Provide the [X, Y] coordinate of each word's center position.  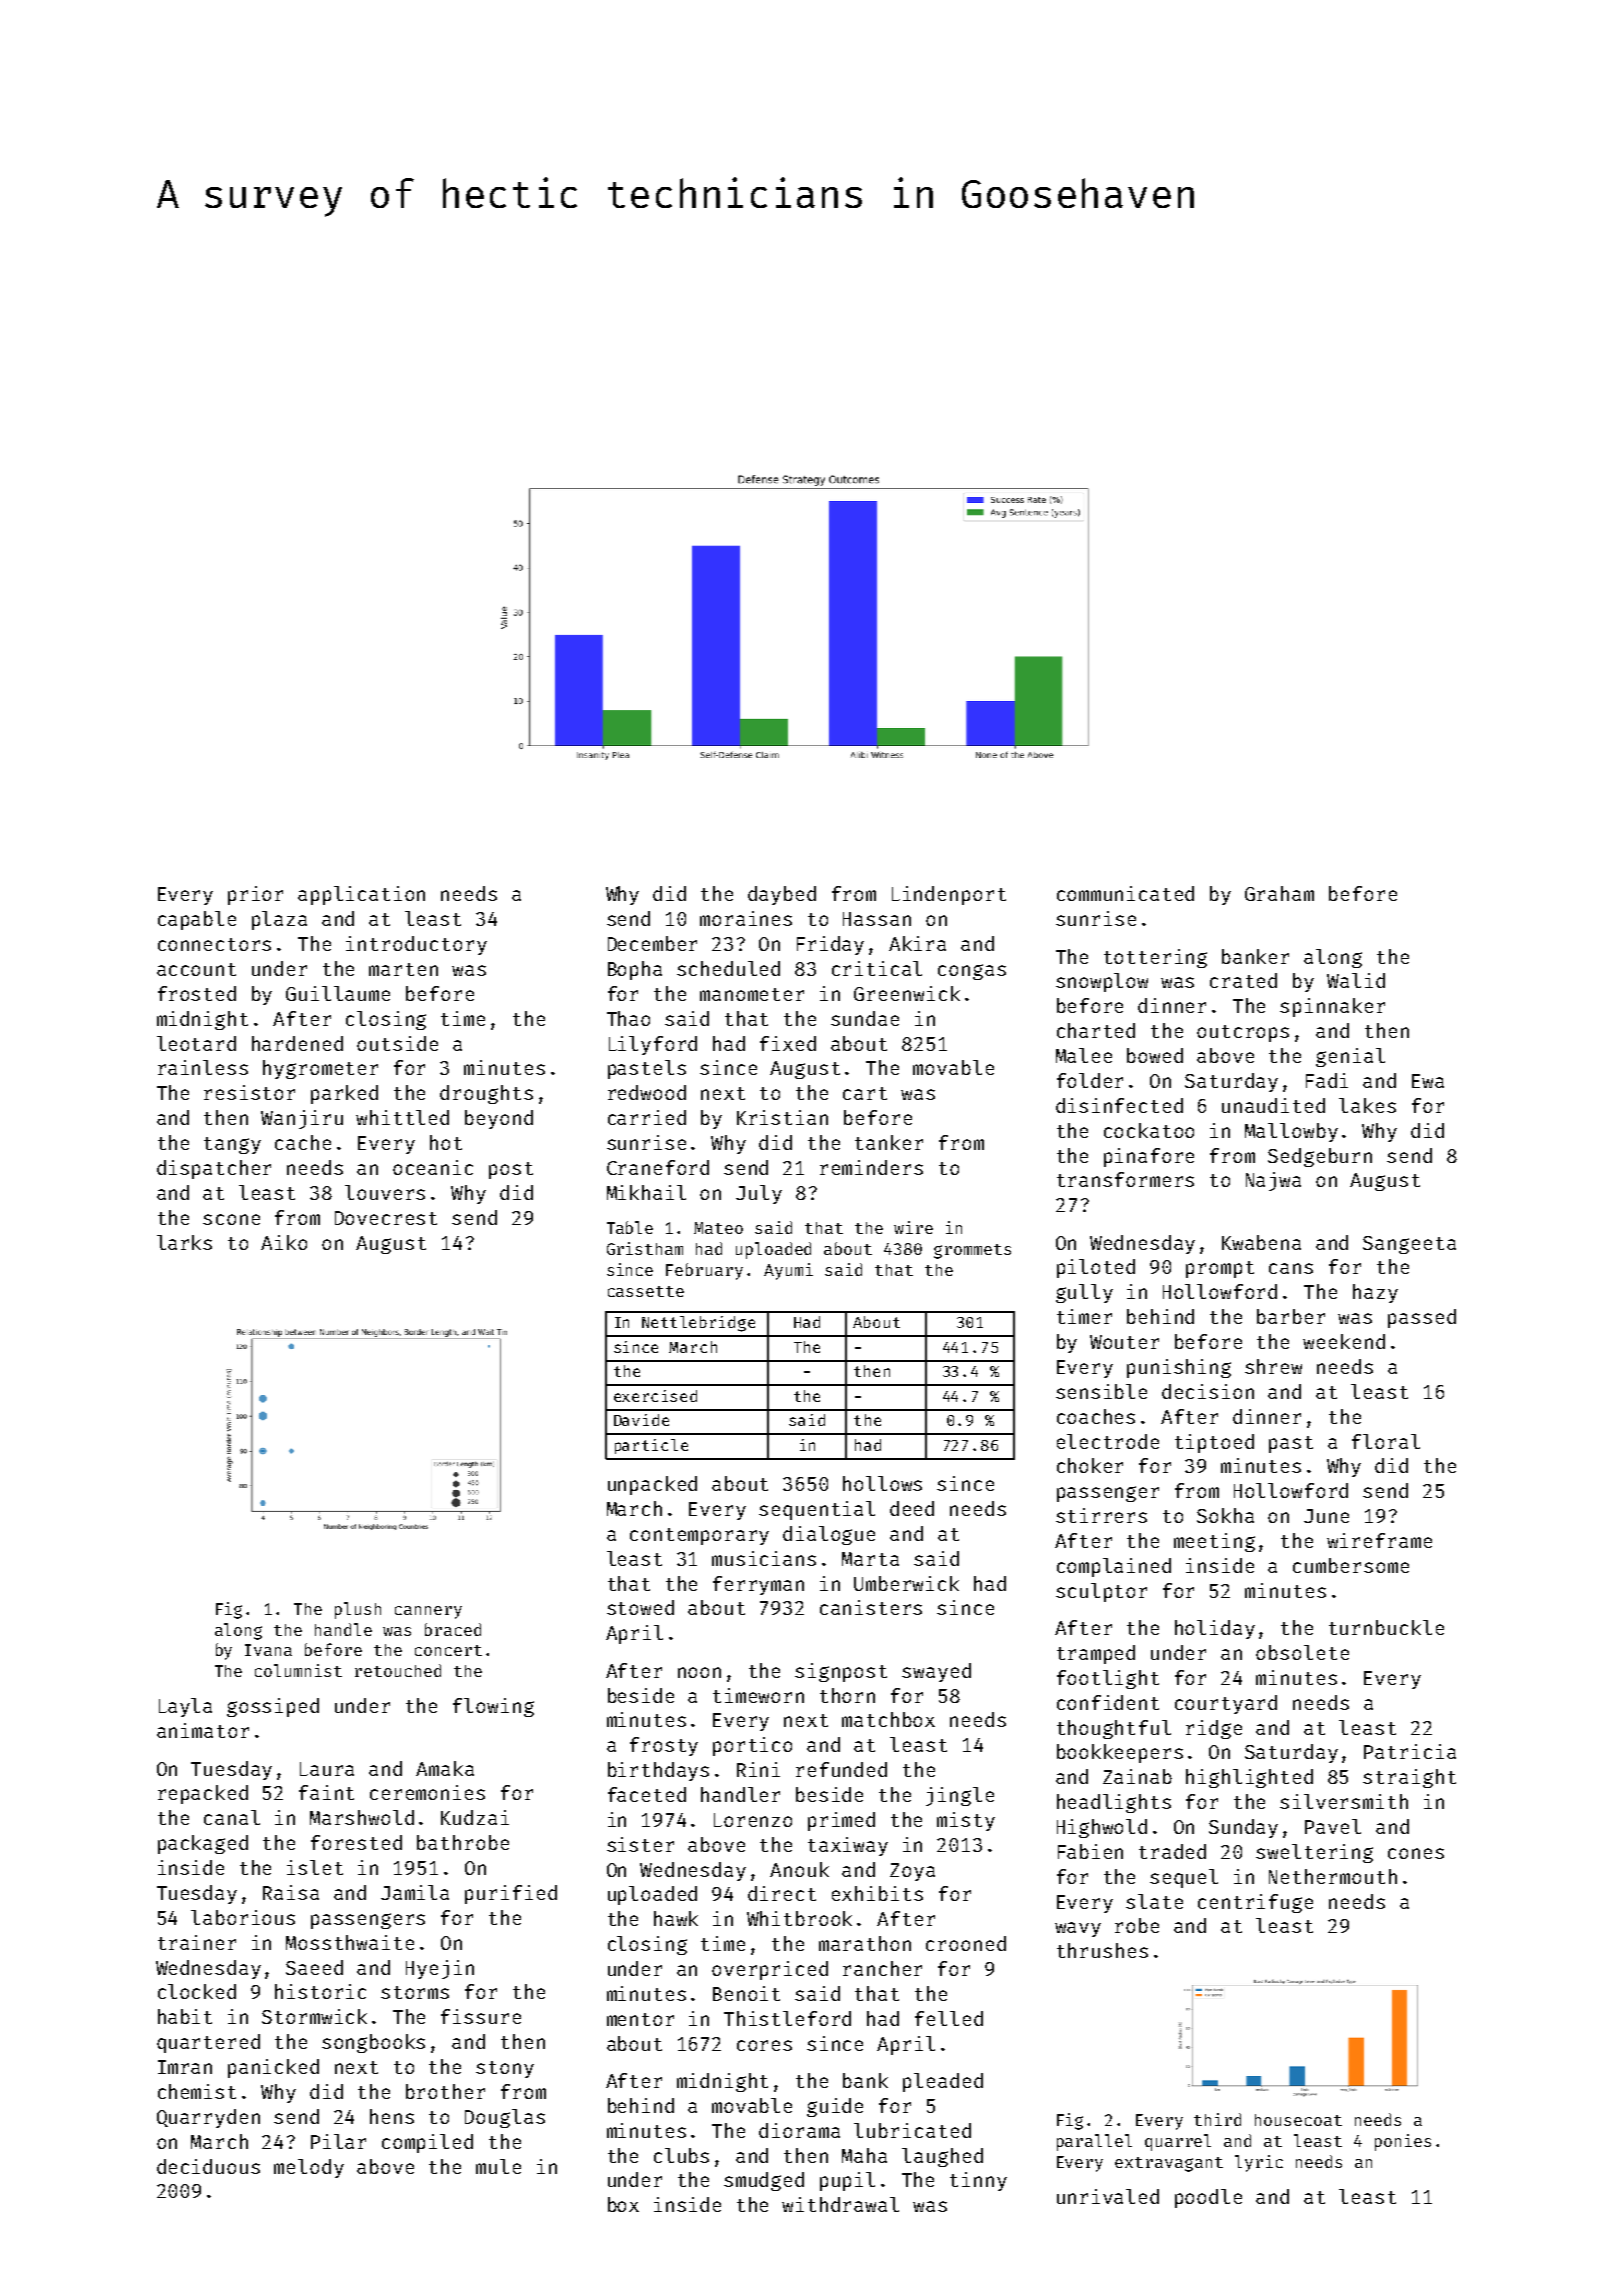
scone [231, 1219]
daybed [782, 895]
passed [1422, 1318]
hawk [676, 1918]
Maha [864, 2155]
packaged [203, 1844]
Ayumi [788, 1271]
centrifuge [1255, 1903]
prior [255, 895]
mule [498, 2166]
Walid [1356, 980]
